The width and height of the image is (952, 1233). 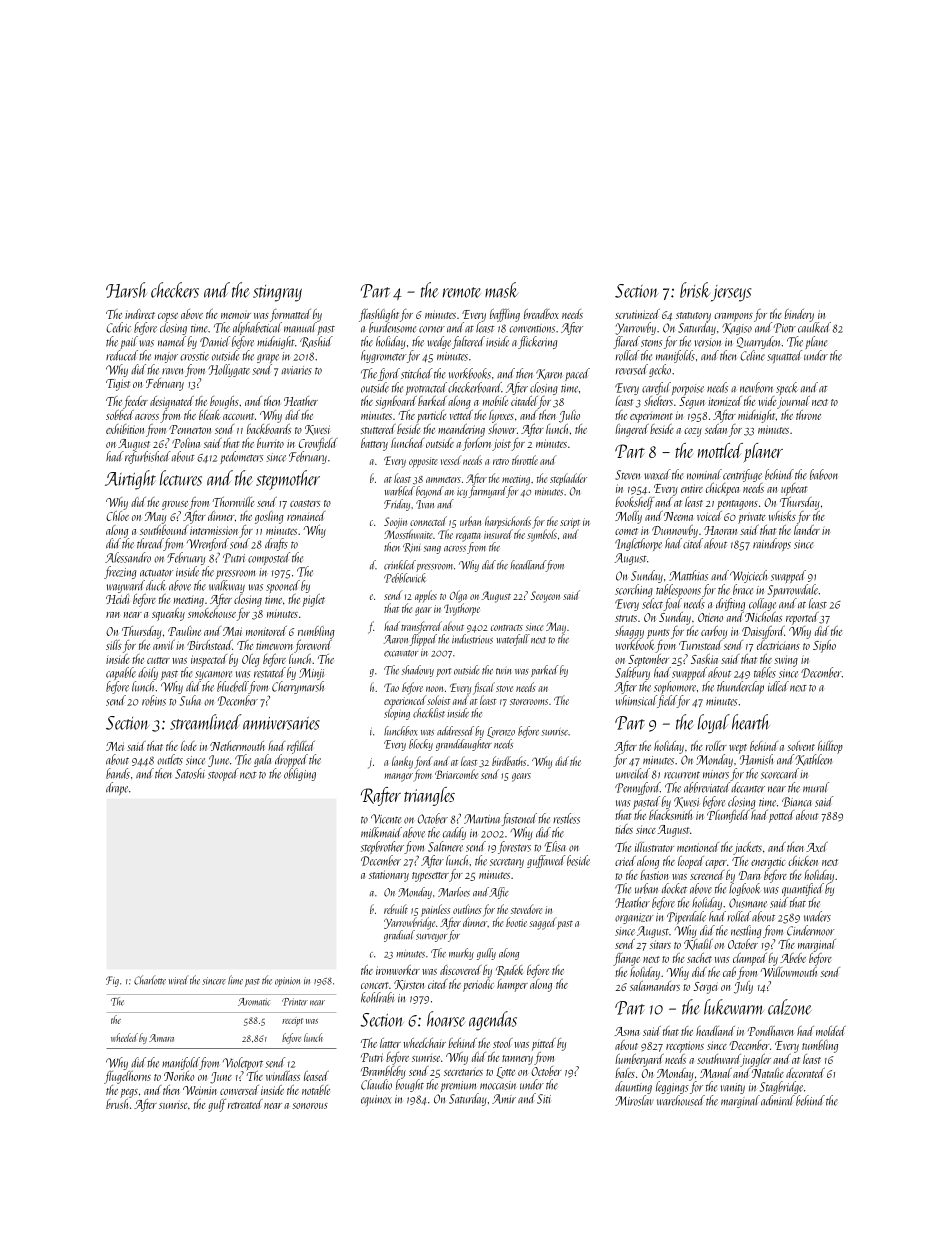 I want to click on corner, so click(x=432, y=329).
